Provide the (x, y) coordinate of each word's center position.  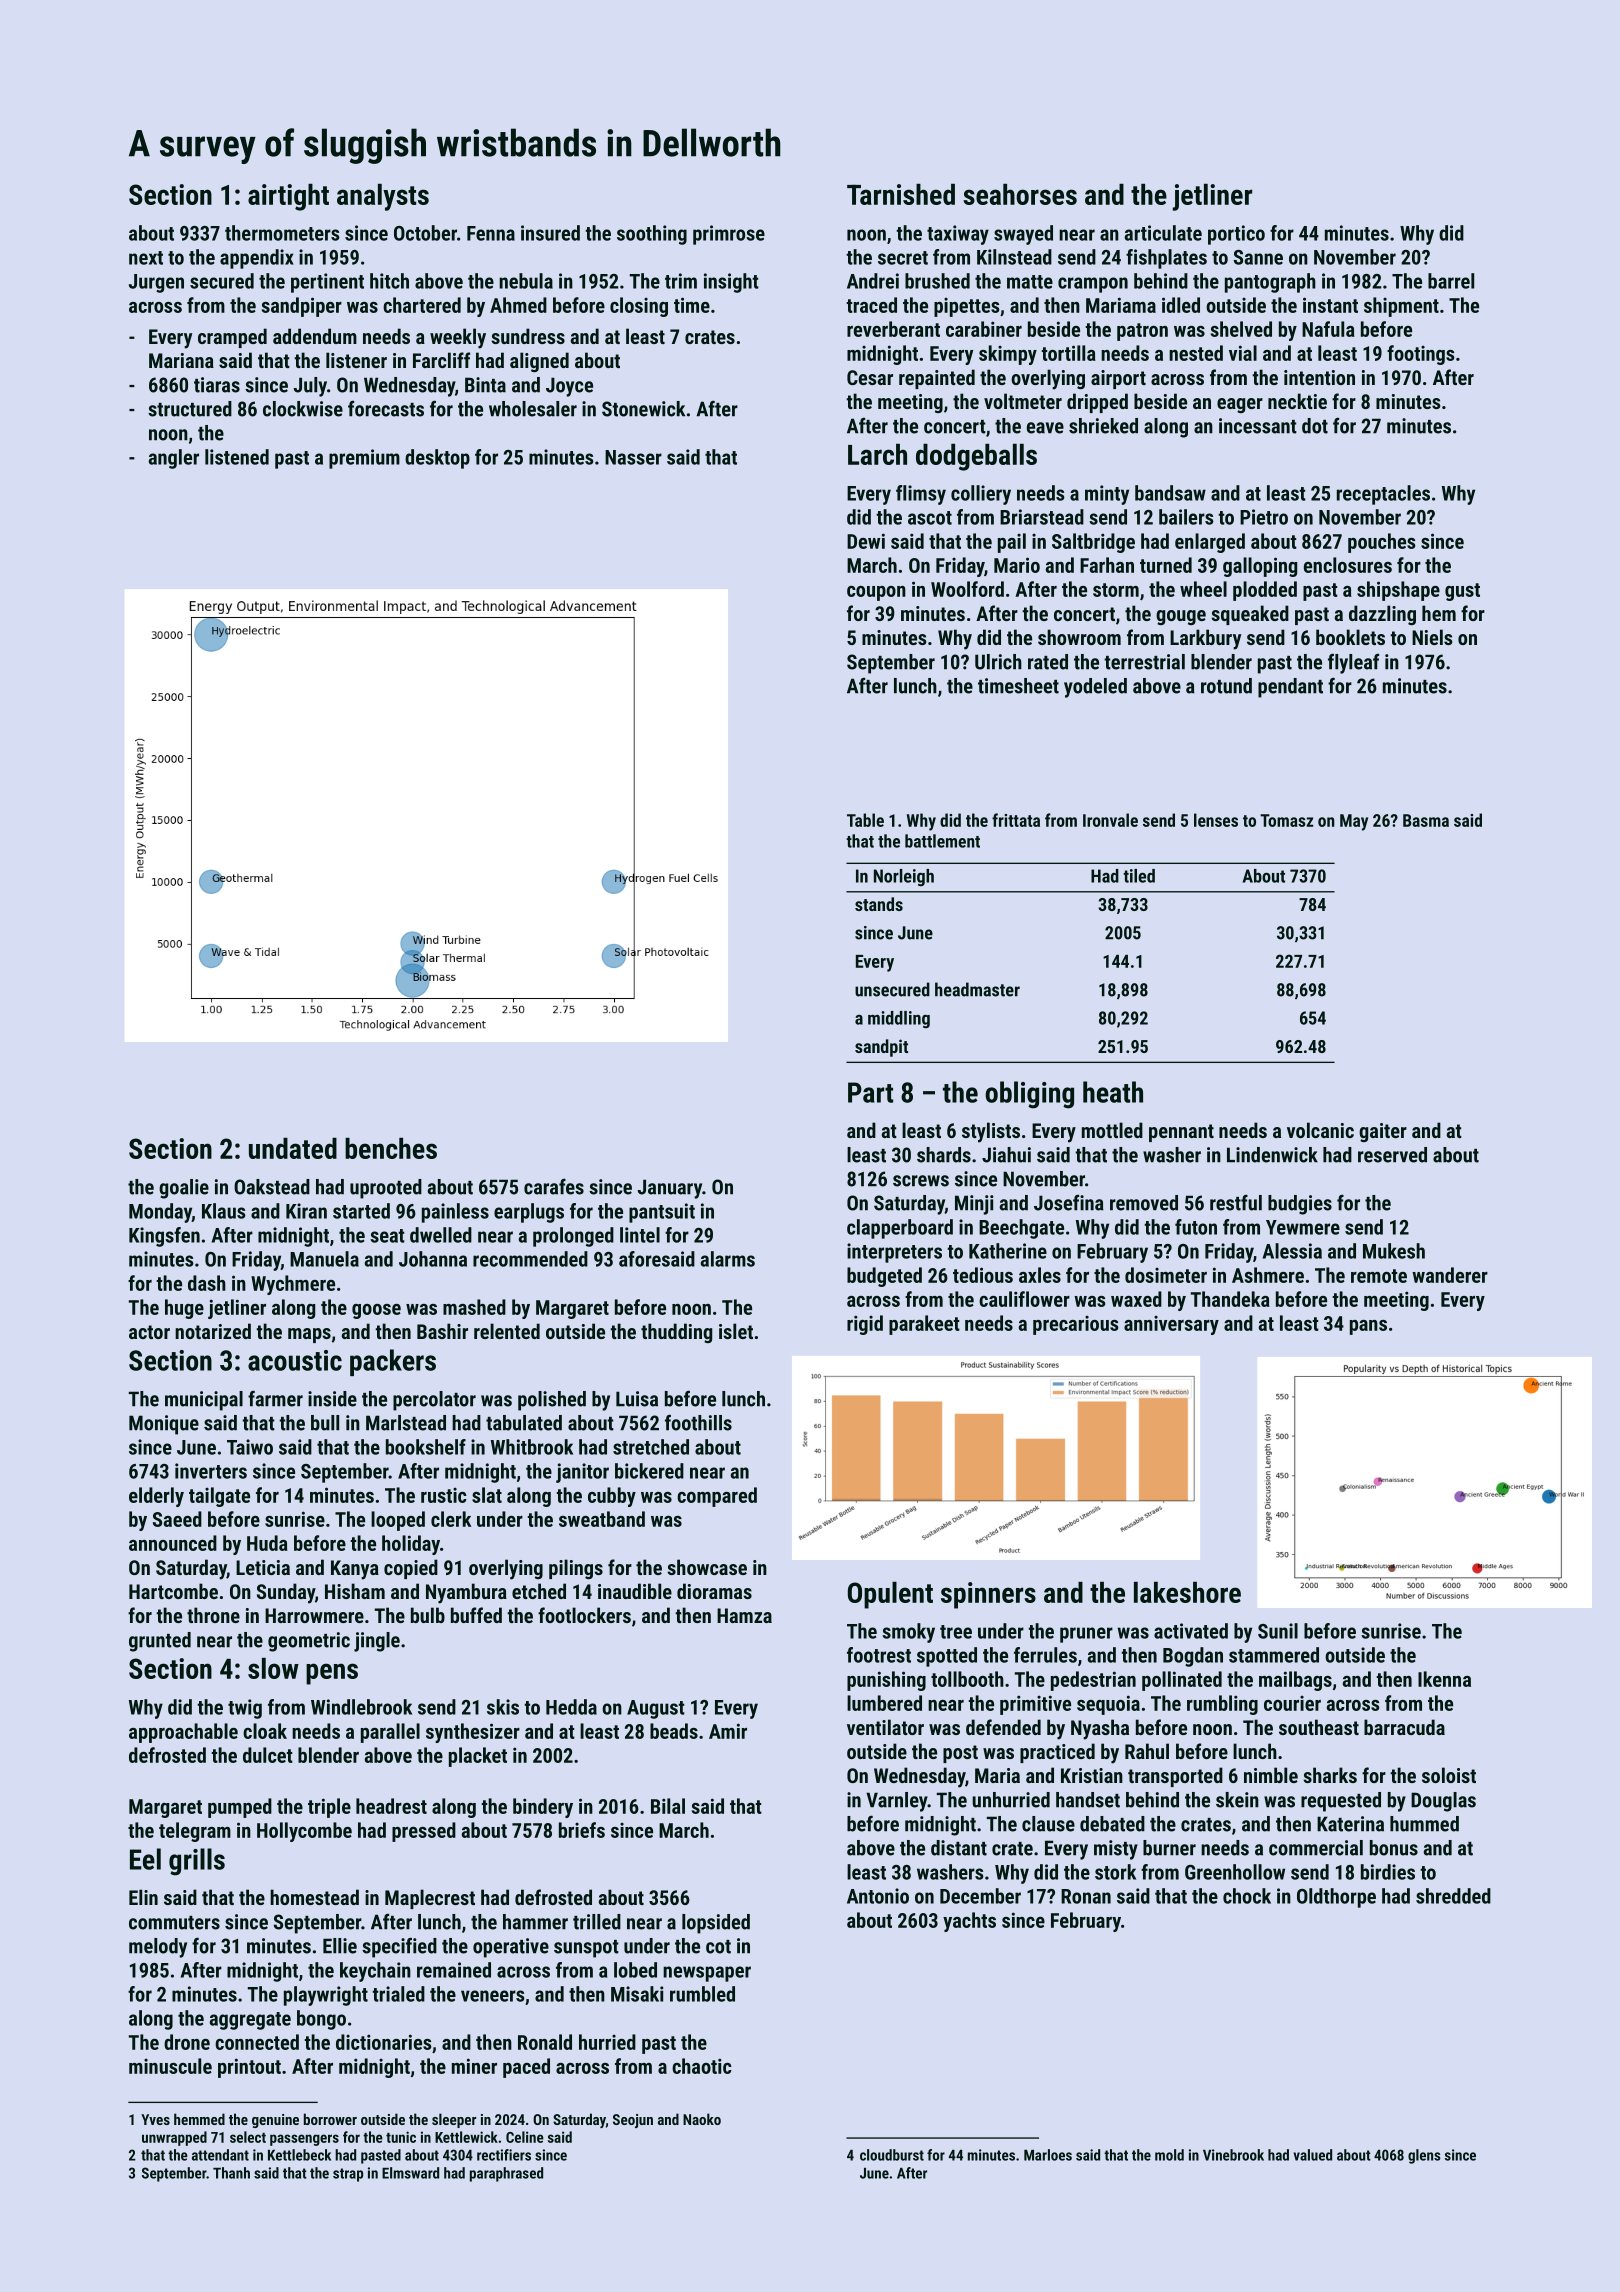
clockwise (303, 409)
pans (1368, 1327)
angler (173, 459)
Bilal (668, 1806)
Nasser (633, 457)
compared (717, 1497)
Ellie (340, 1946)
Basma (1426, 820)
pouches (1382, 543)
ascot (930, 518)
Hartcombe (173, 1591)
